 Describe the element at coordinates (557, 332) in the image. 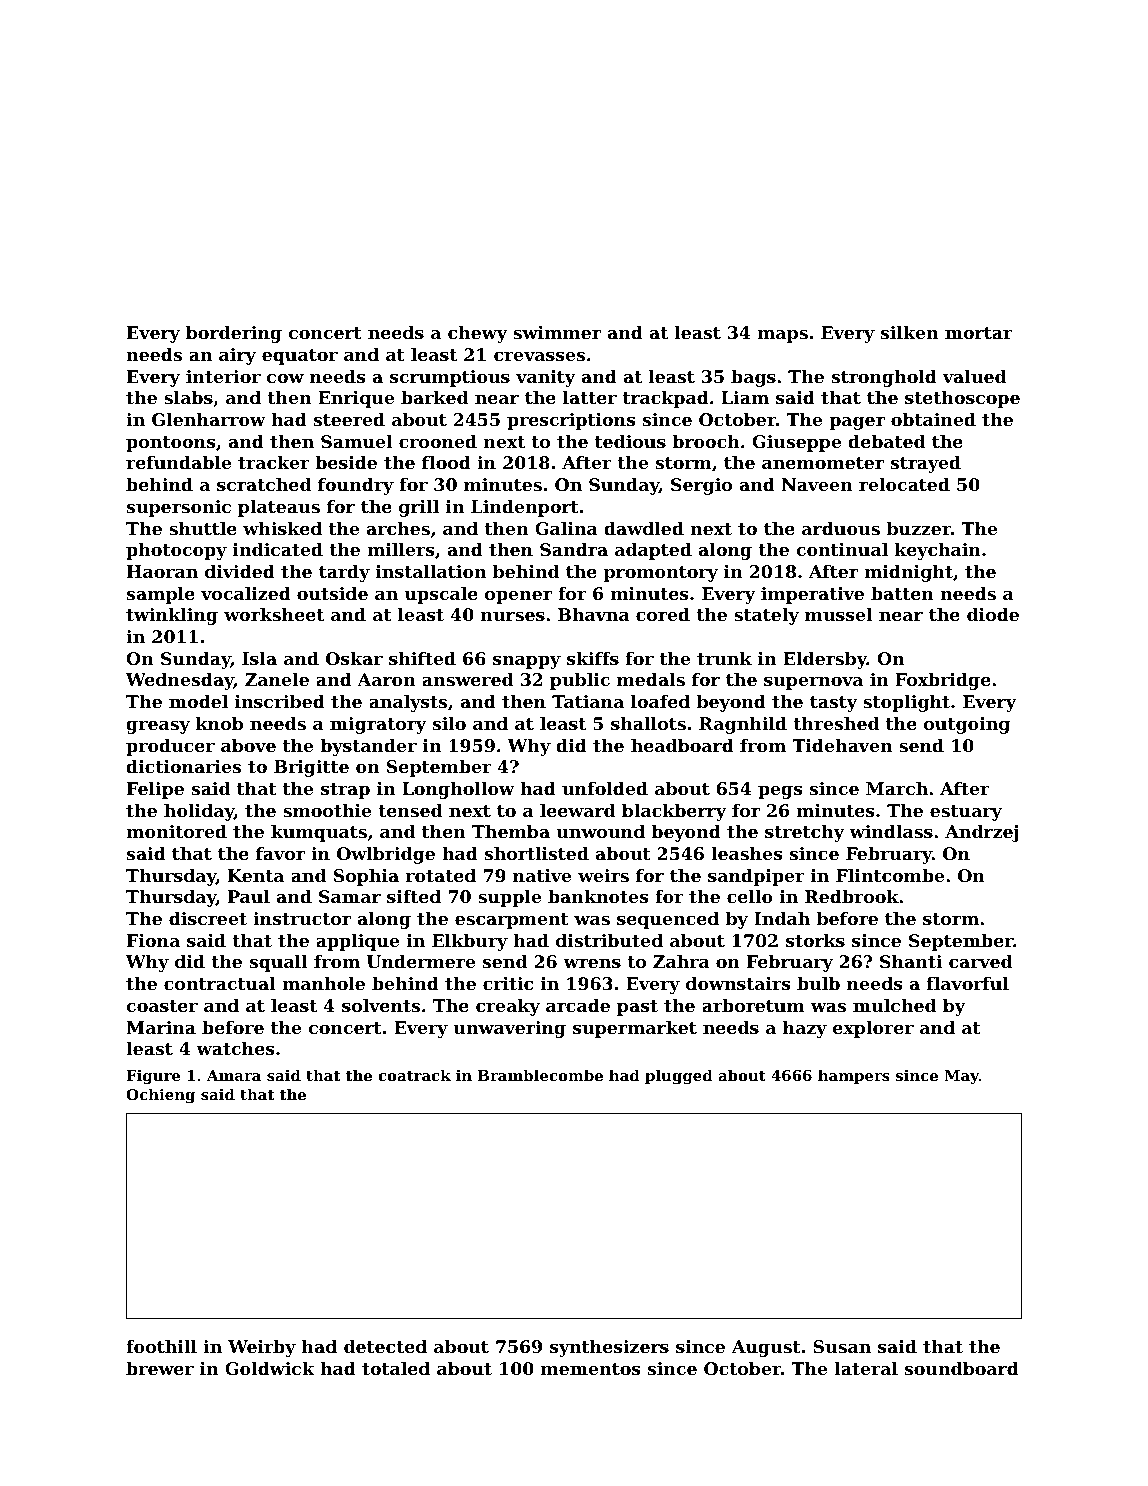

I see `swimmer` at that location.
